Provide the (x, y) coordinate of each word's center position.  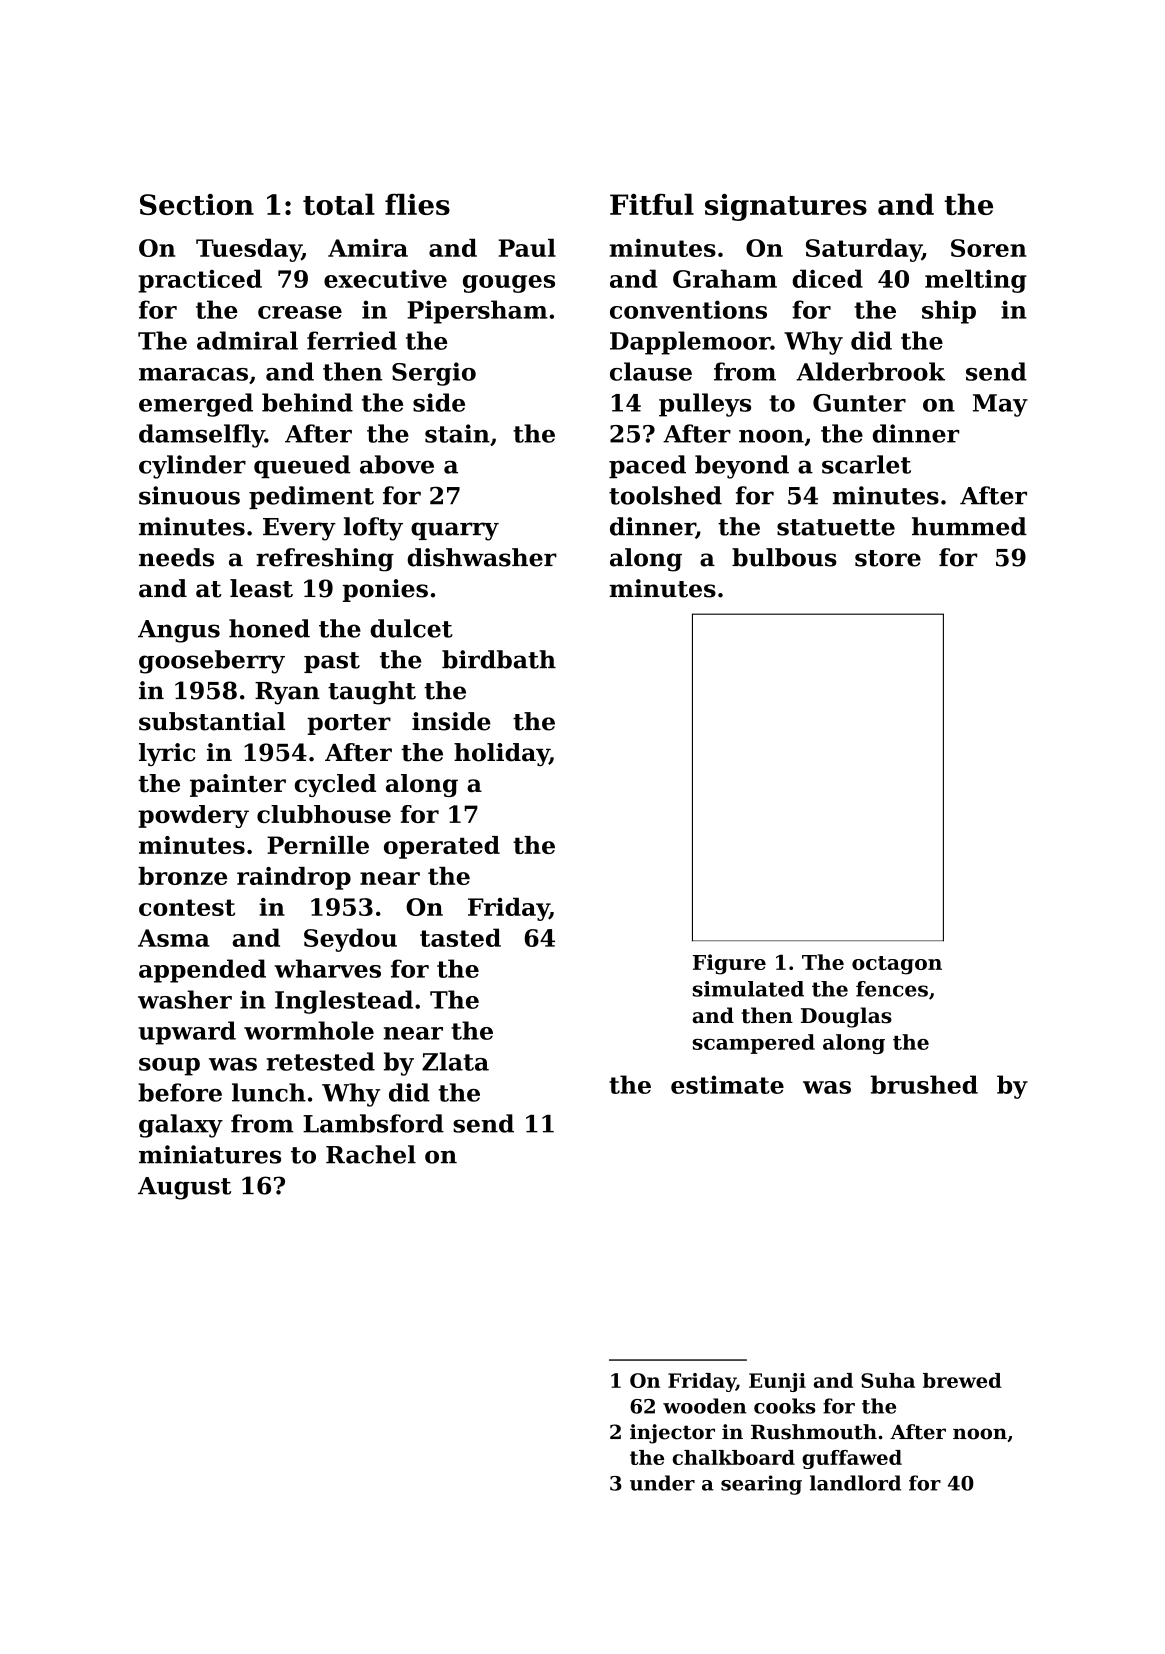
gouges (509, 284)
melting (976, 281)
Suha (888, 1380)
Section (197, 204)
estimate (727, 1084)
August (184, 1188)
